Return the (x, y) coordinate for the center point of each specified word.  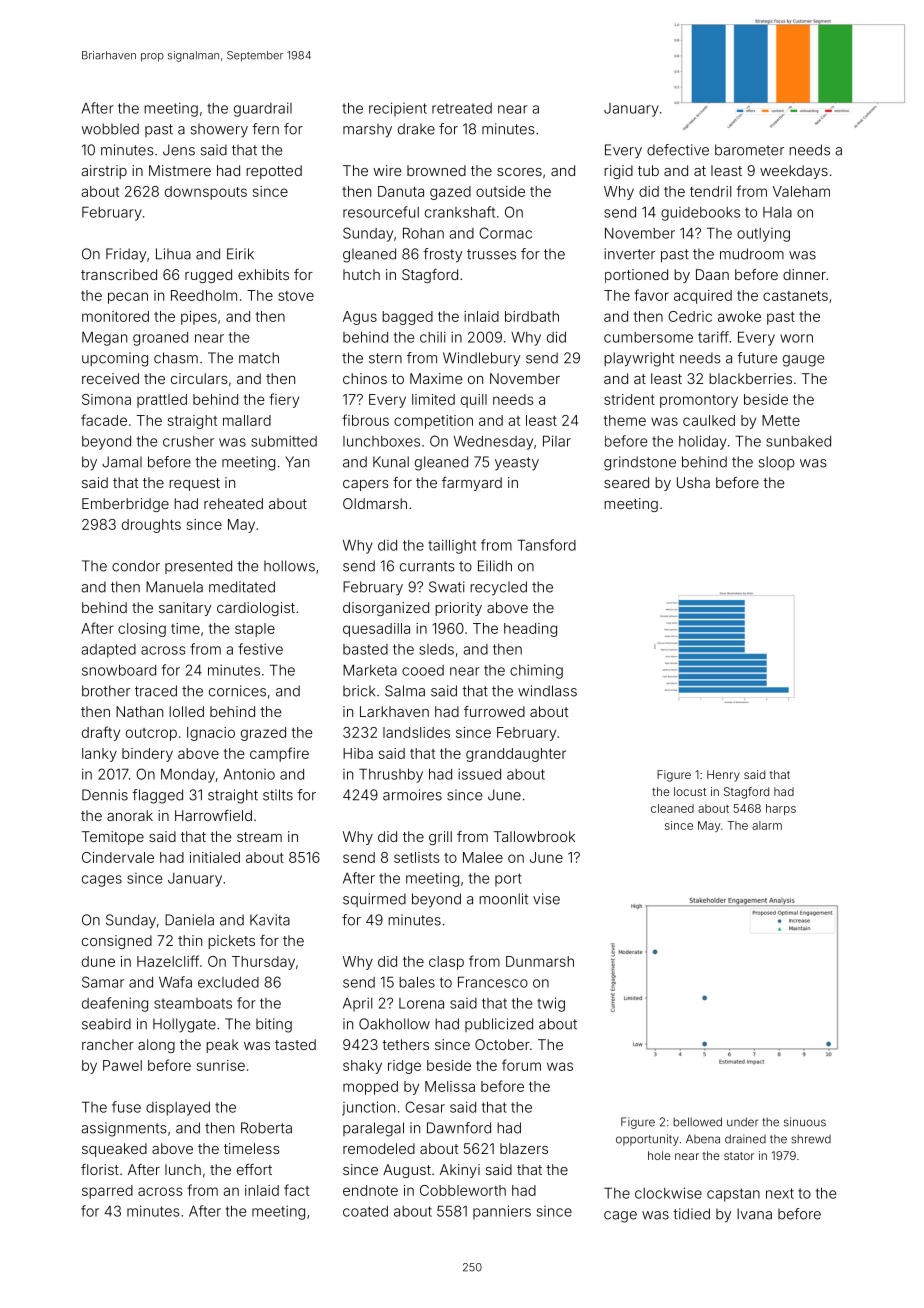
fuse (126, 1107)
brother (106, 691)
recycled (498, 588)
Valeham (801, 191)
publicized (499, 1025)
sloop (777, 463)
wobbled (110, 129)
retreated (462, 108)
